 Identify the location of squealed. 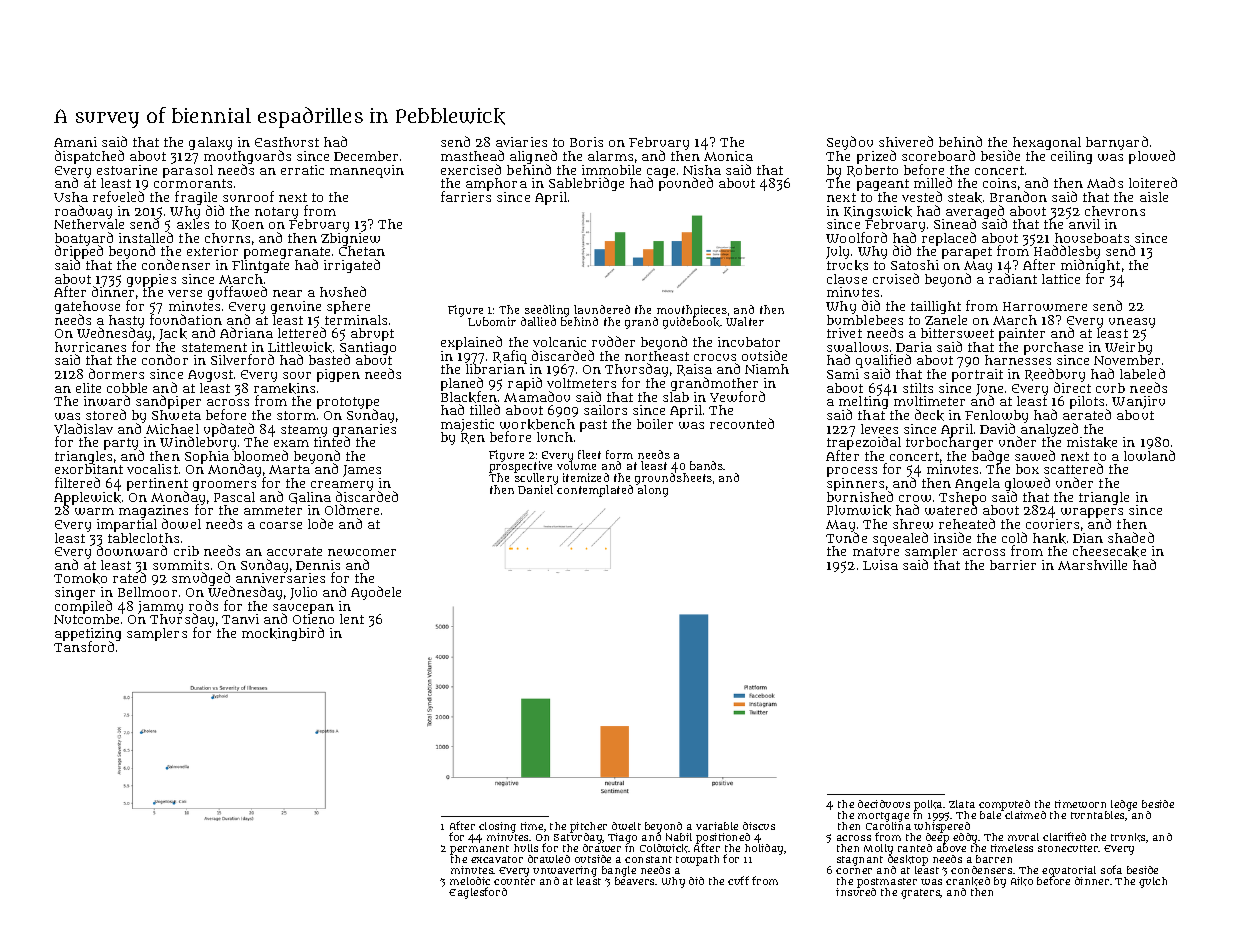
(900, 539).
